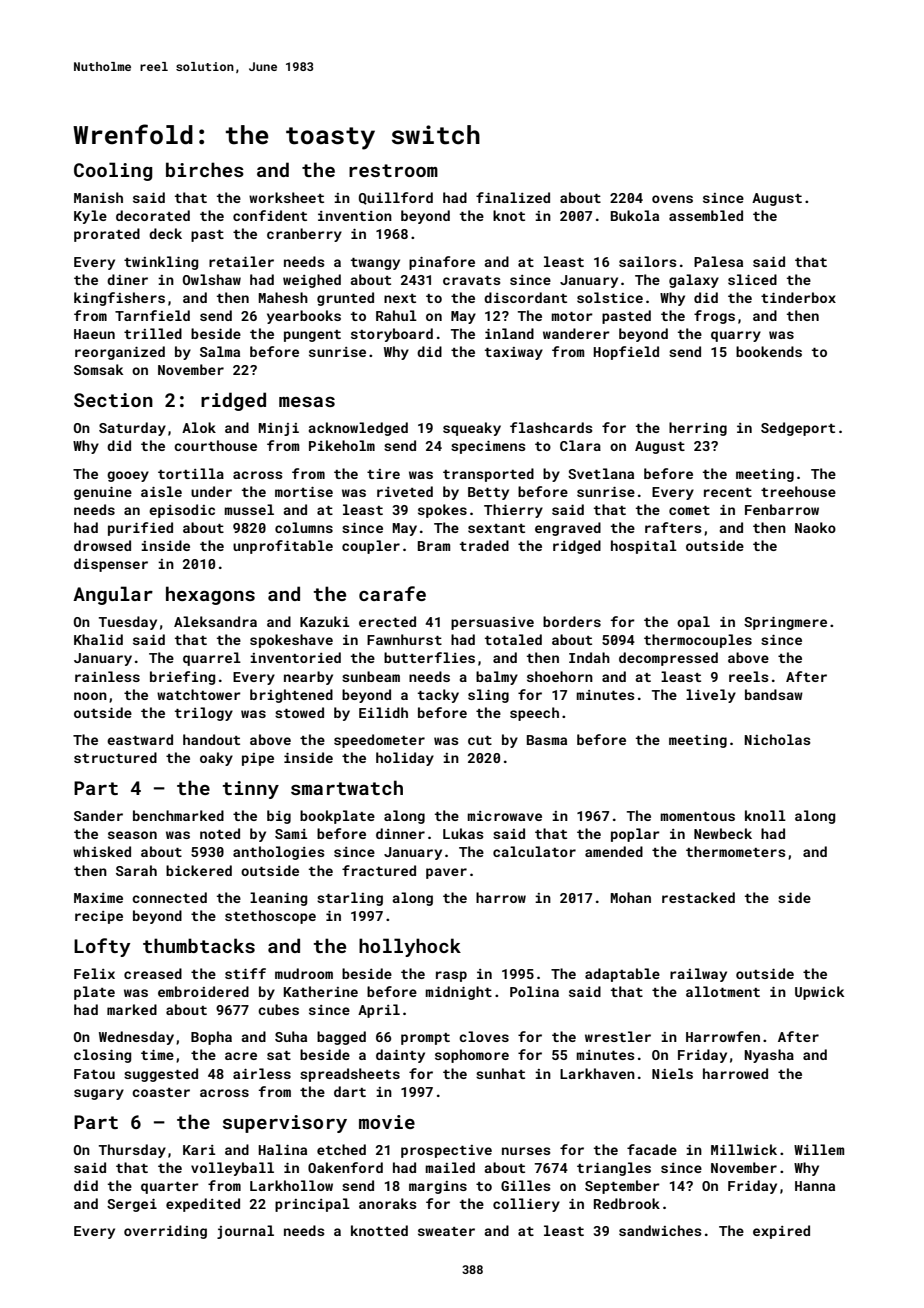  What do you see at coordinates (504, 816) in the image?
I see `microwave` at bounding box center [504, 816].
